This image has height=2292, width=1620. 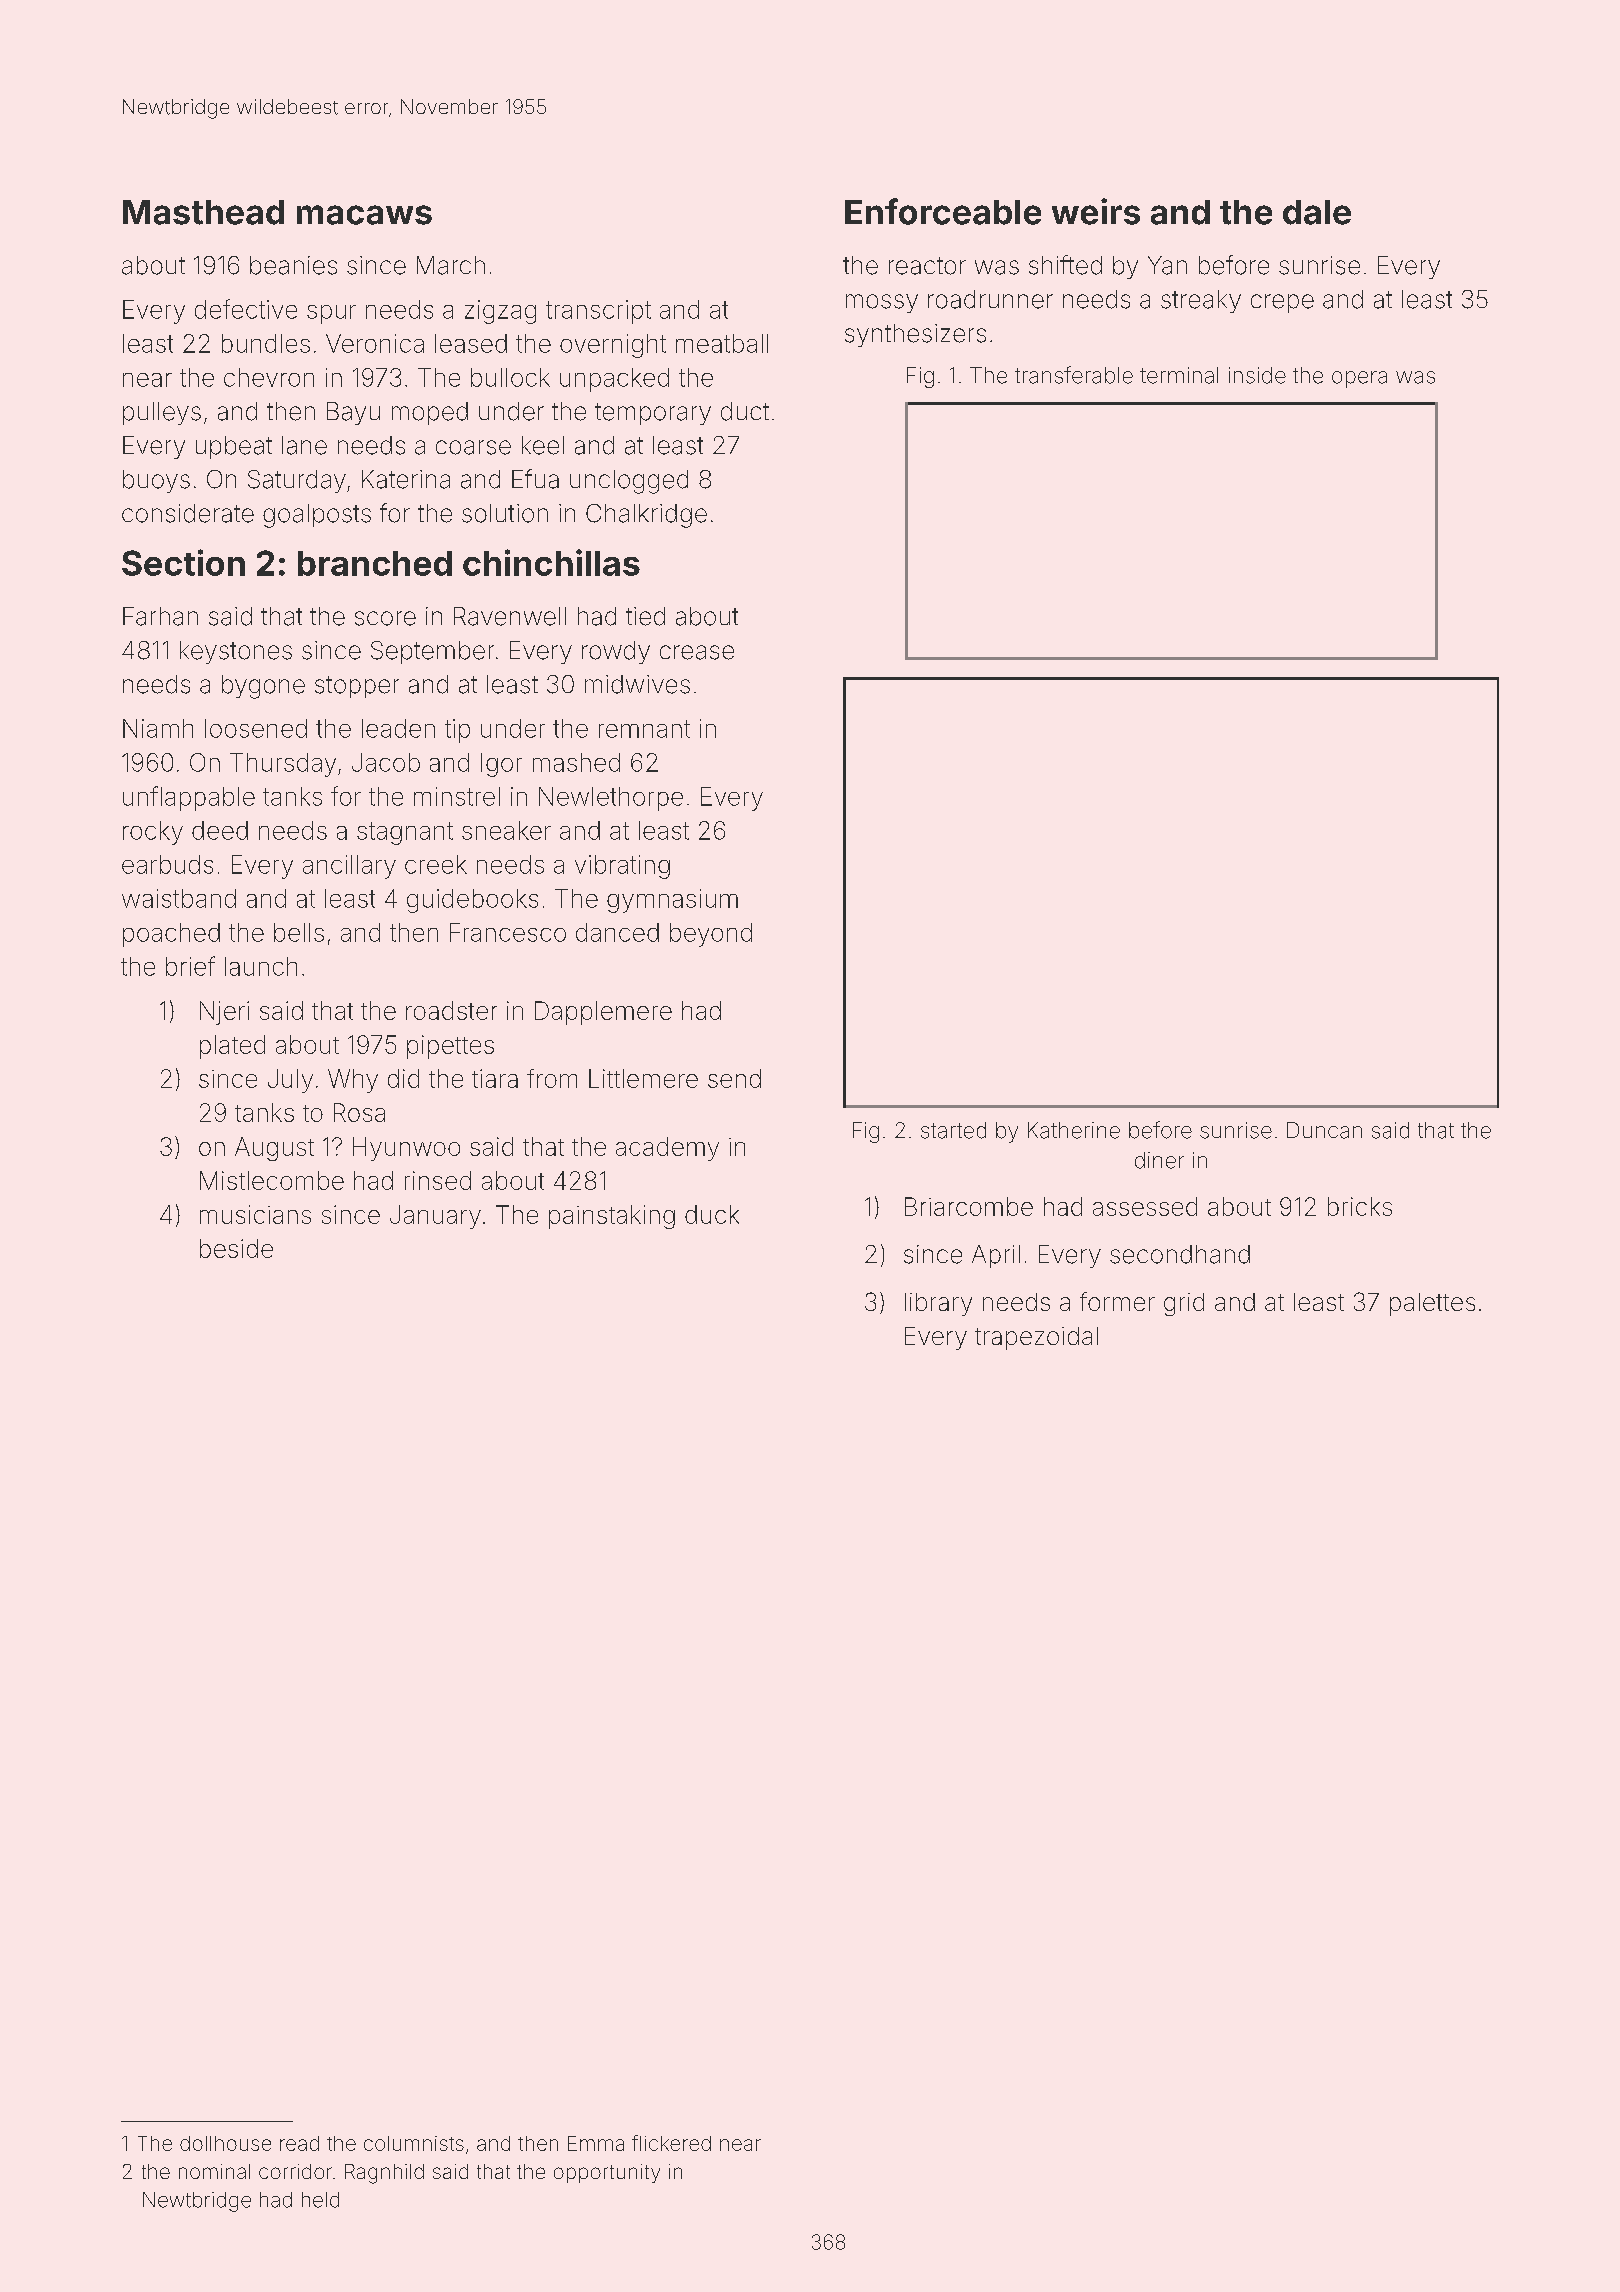 I want to click on beside, so click(x=236, y=1248).
